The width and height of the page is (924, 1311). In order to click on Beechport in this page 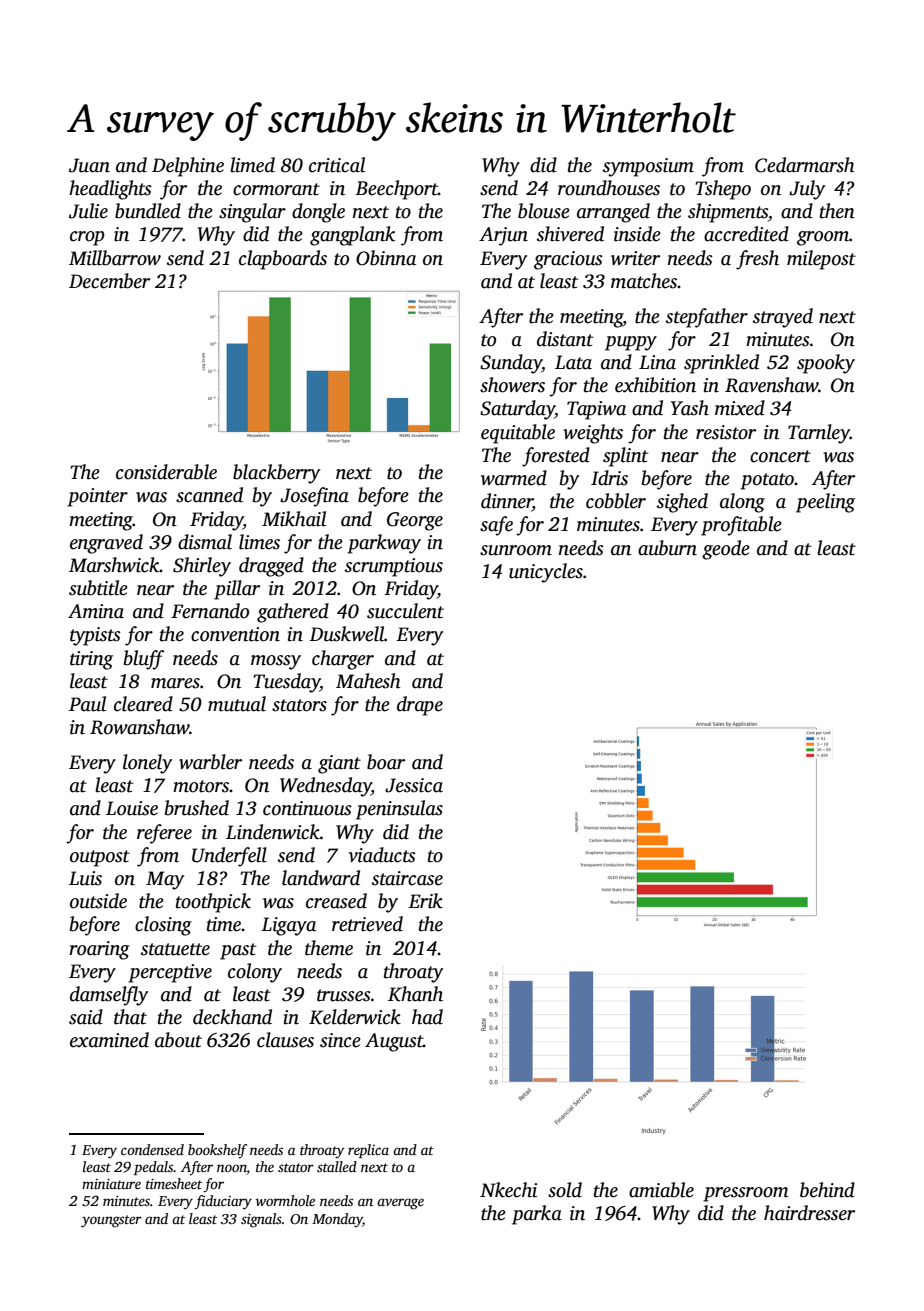, I will do `click(396, 190)`.
